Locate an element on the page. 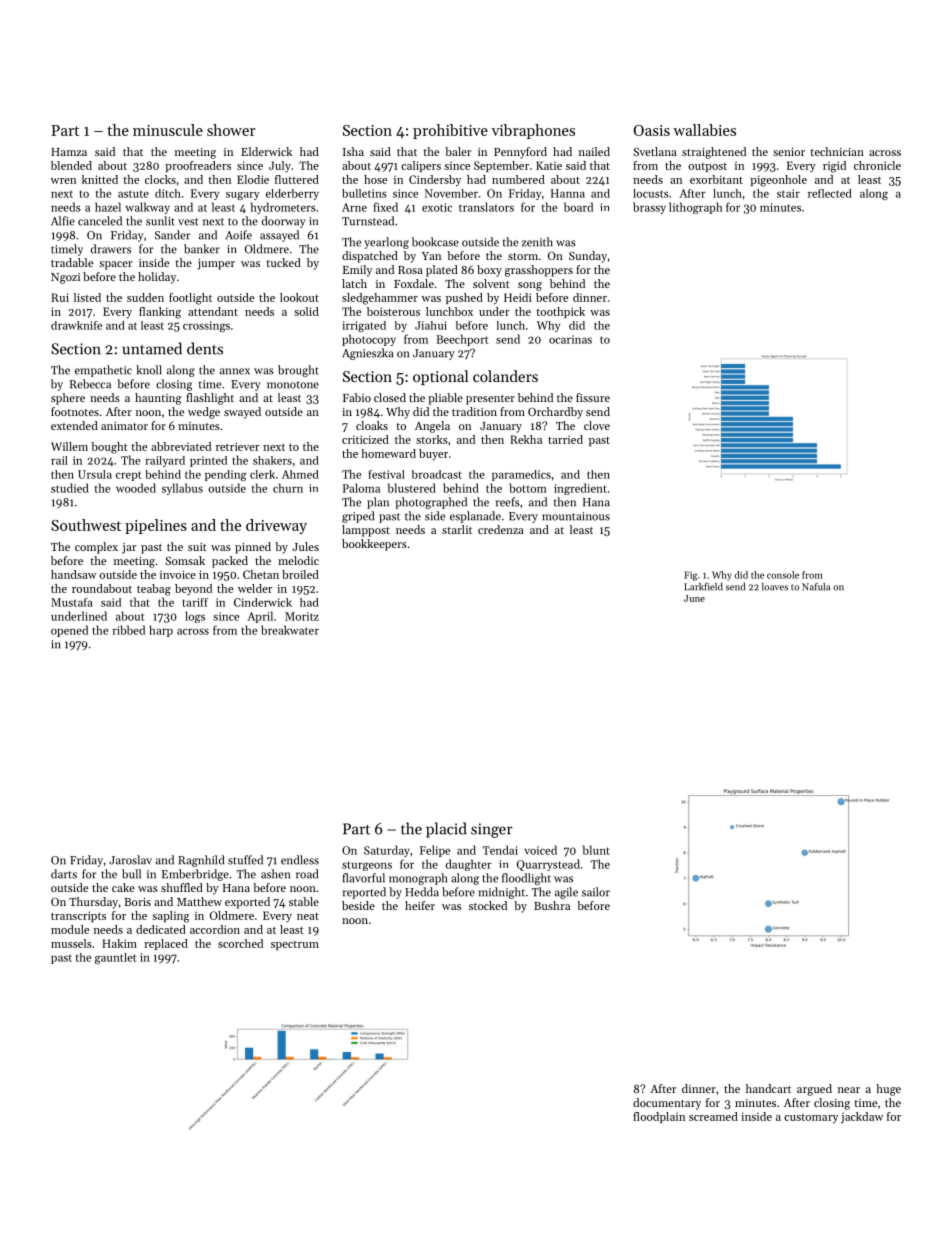 The width and height of the image is (952, 1233). Aoife is located at coordinates (239, 235).
